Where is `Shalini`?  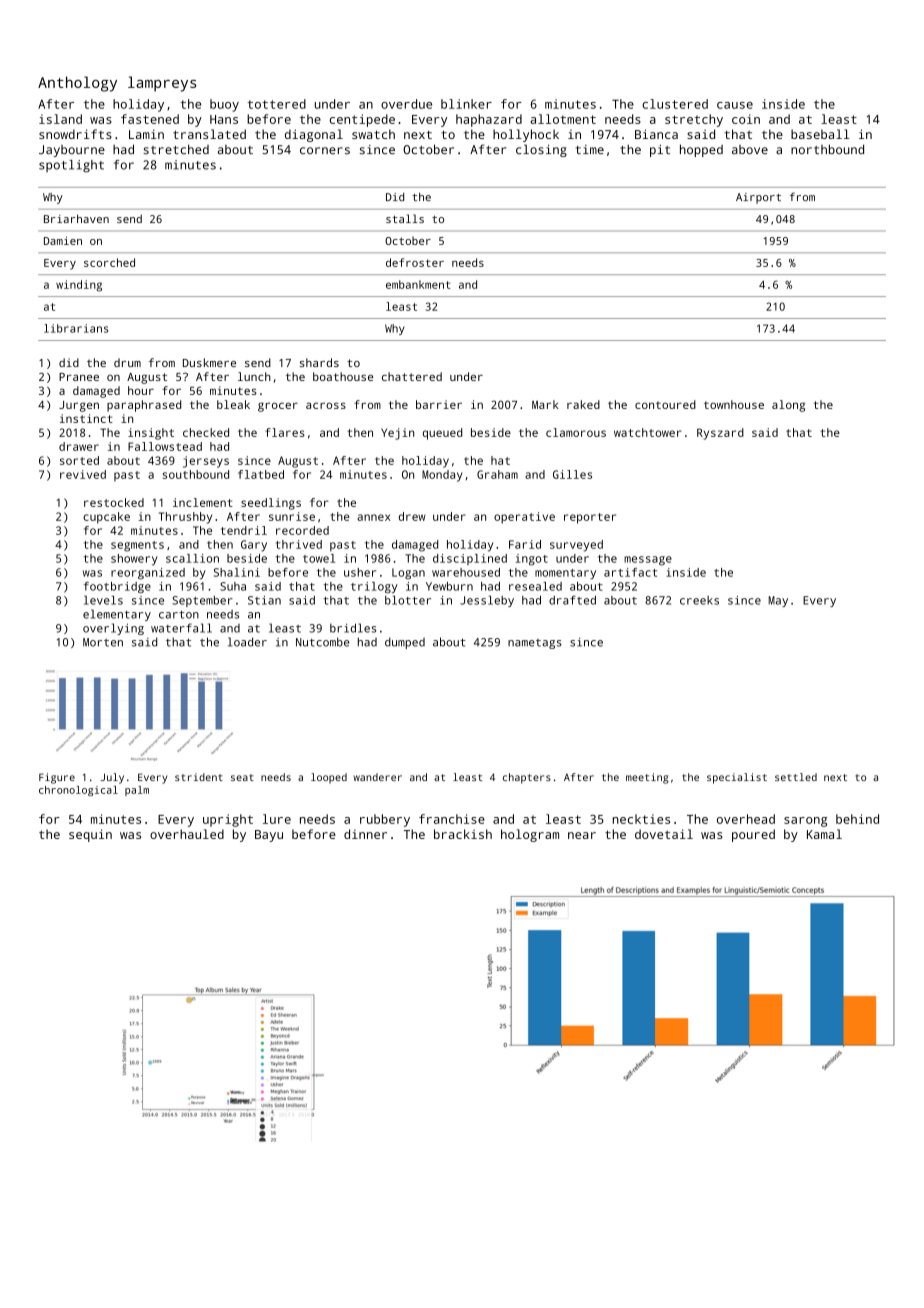 Shalini is located at coordinates (237, 572).
